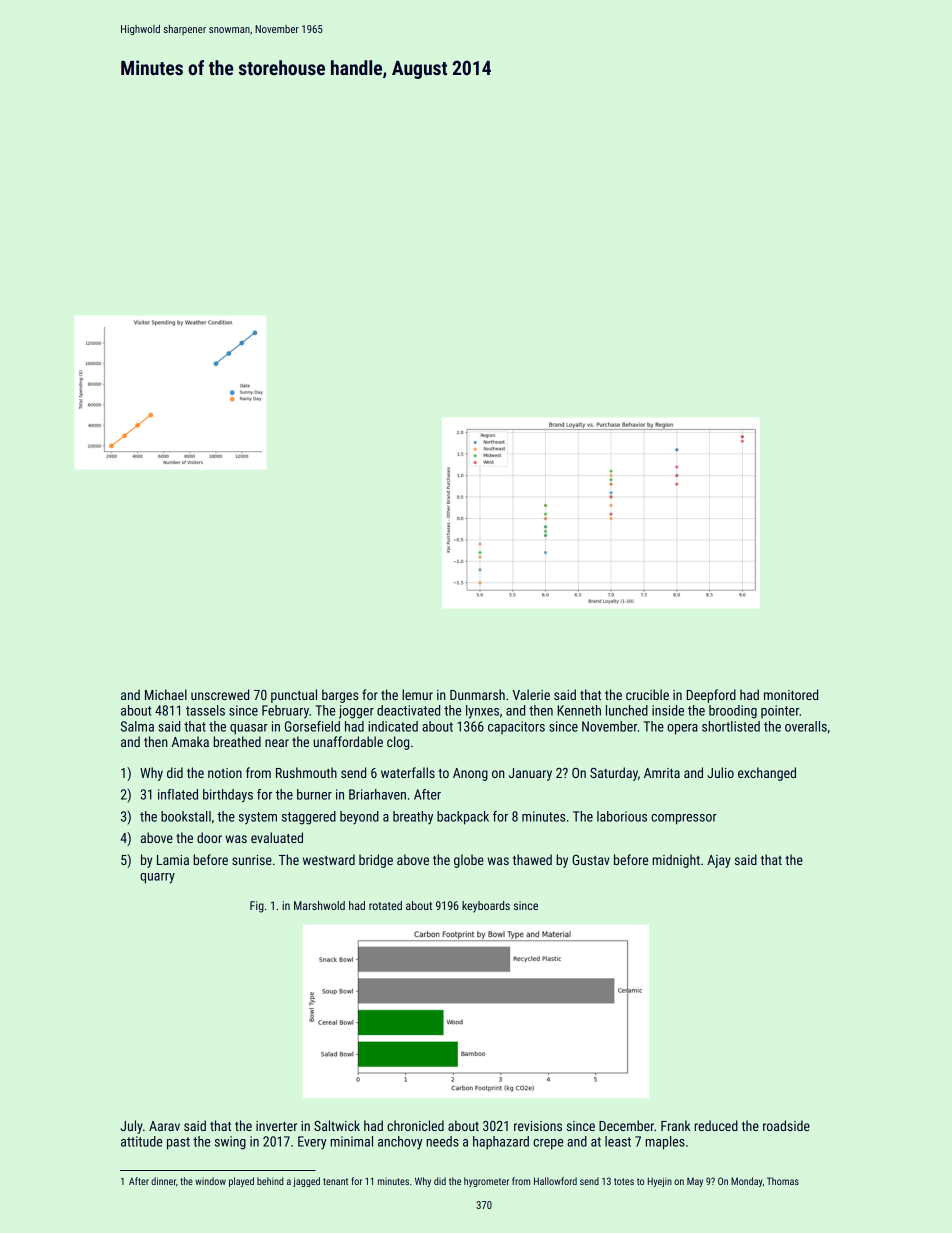  Describe the element at coordinates (408, 772) in the page. I see `waterfalls` at that location.
